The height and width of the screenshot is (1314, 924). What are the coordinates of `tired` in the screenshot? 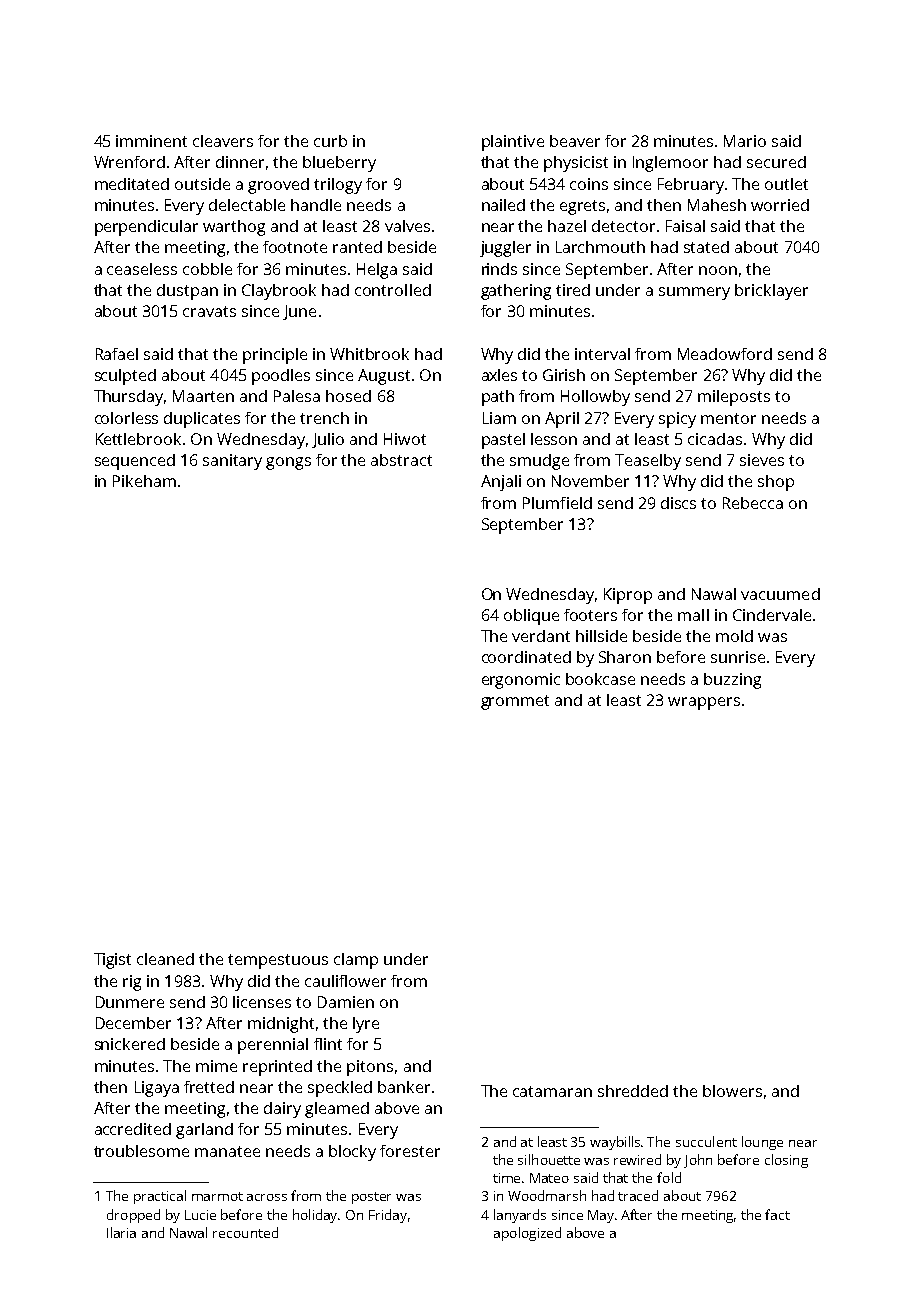 It's located at (573, 290).
